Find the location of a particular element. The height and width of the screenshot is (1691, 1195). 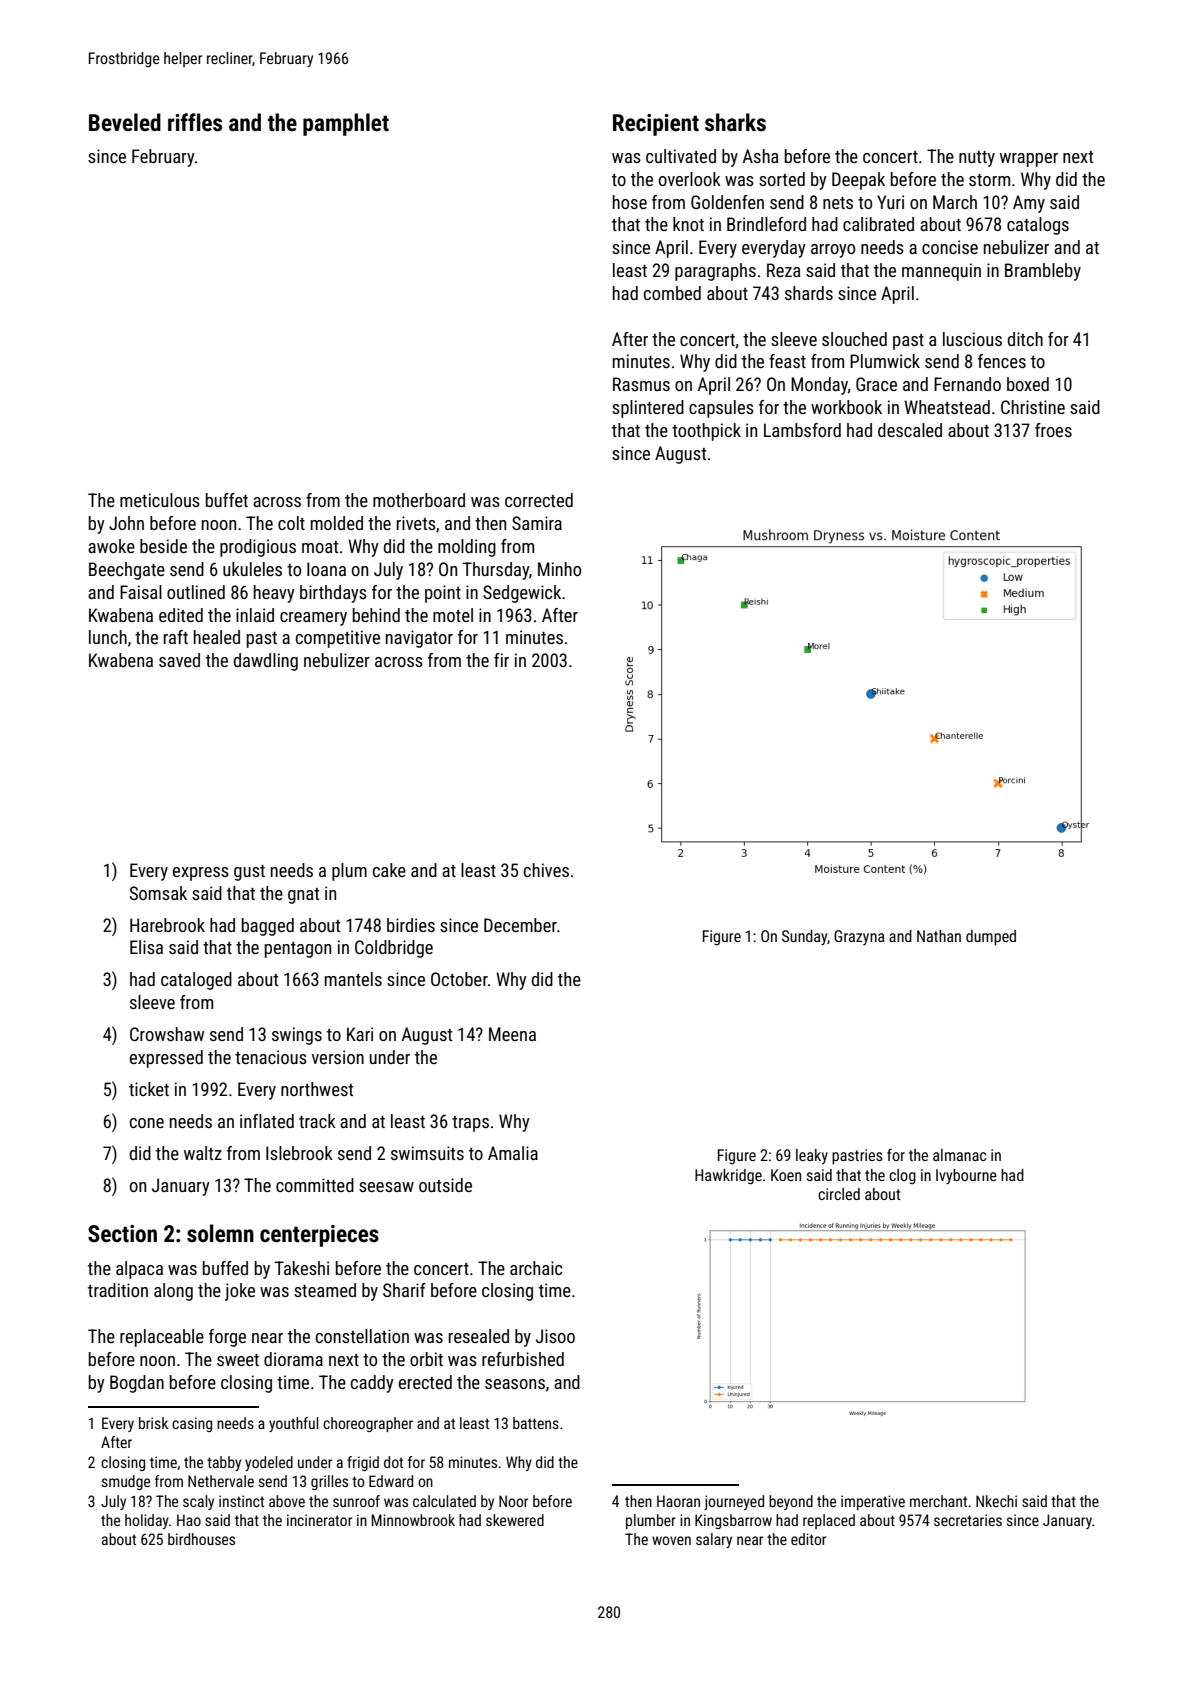

dumped is located at coordinates (991, 938).
